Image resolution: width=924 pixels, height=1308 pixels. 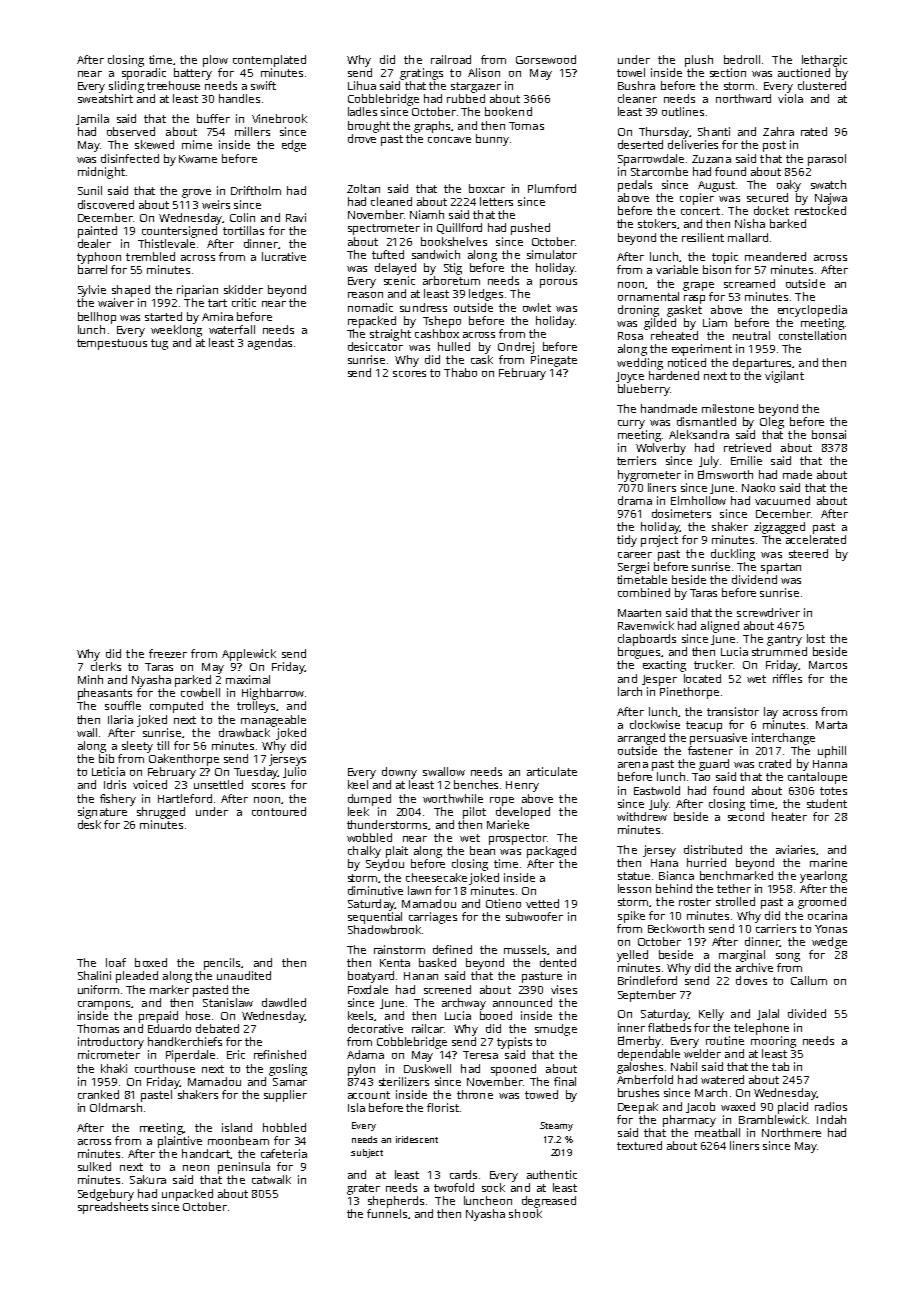 What do you see at coordinates (451, 59) in the document?
I see `railroad` at bounding box center [451, 59].
